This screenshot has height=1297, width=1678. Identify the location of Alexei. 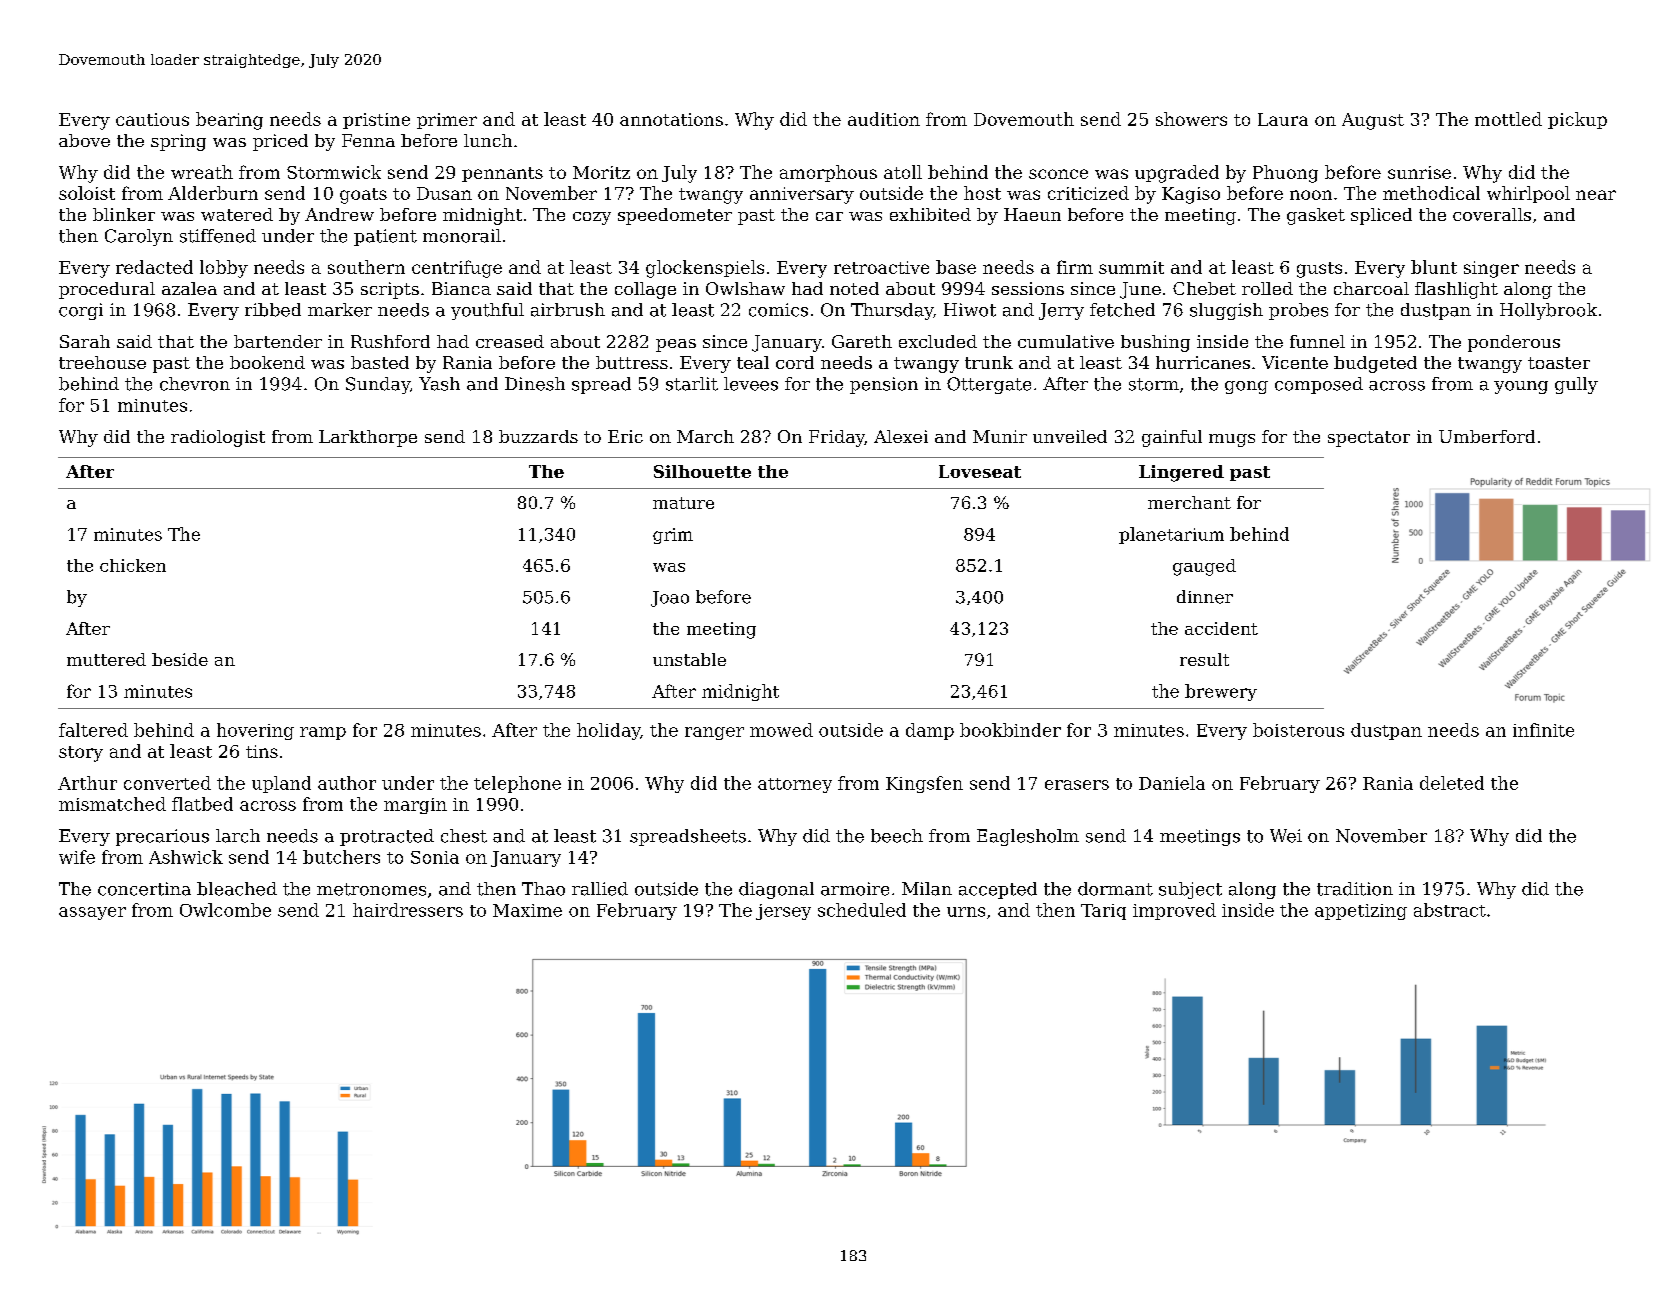
(901, 436).
